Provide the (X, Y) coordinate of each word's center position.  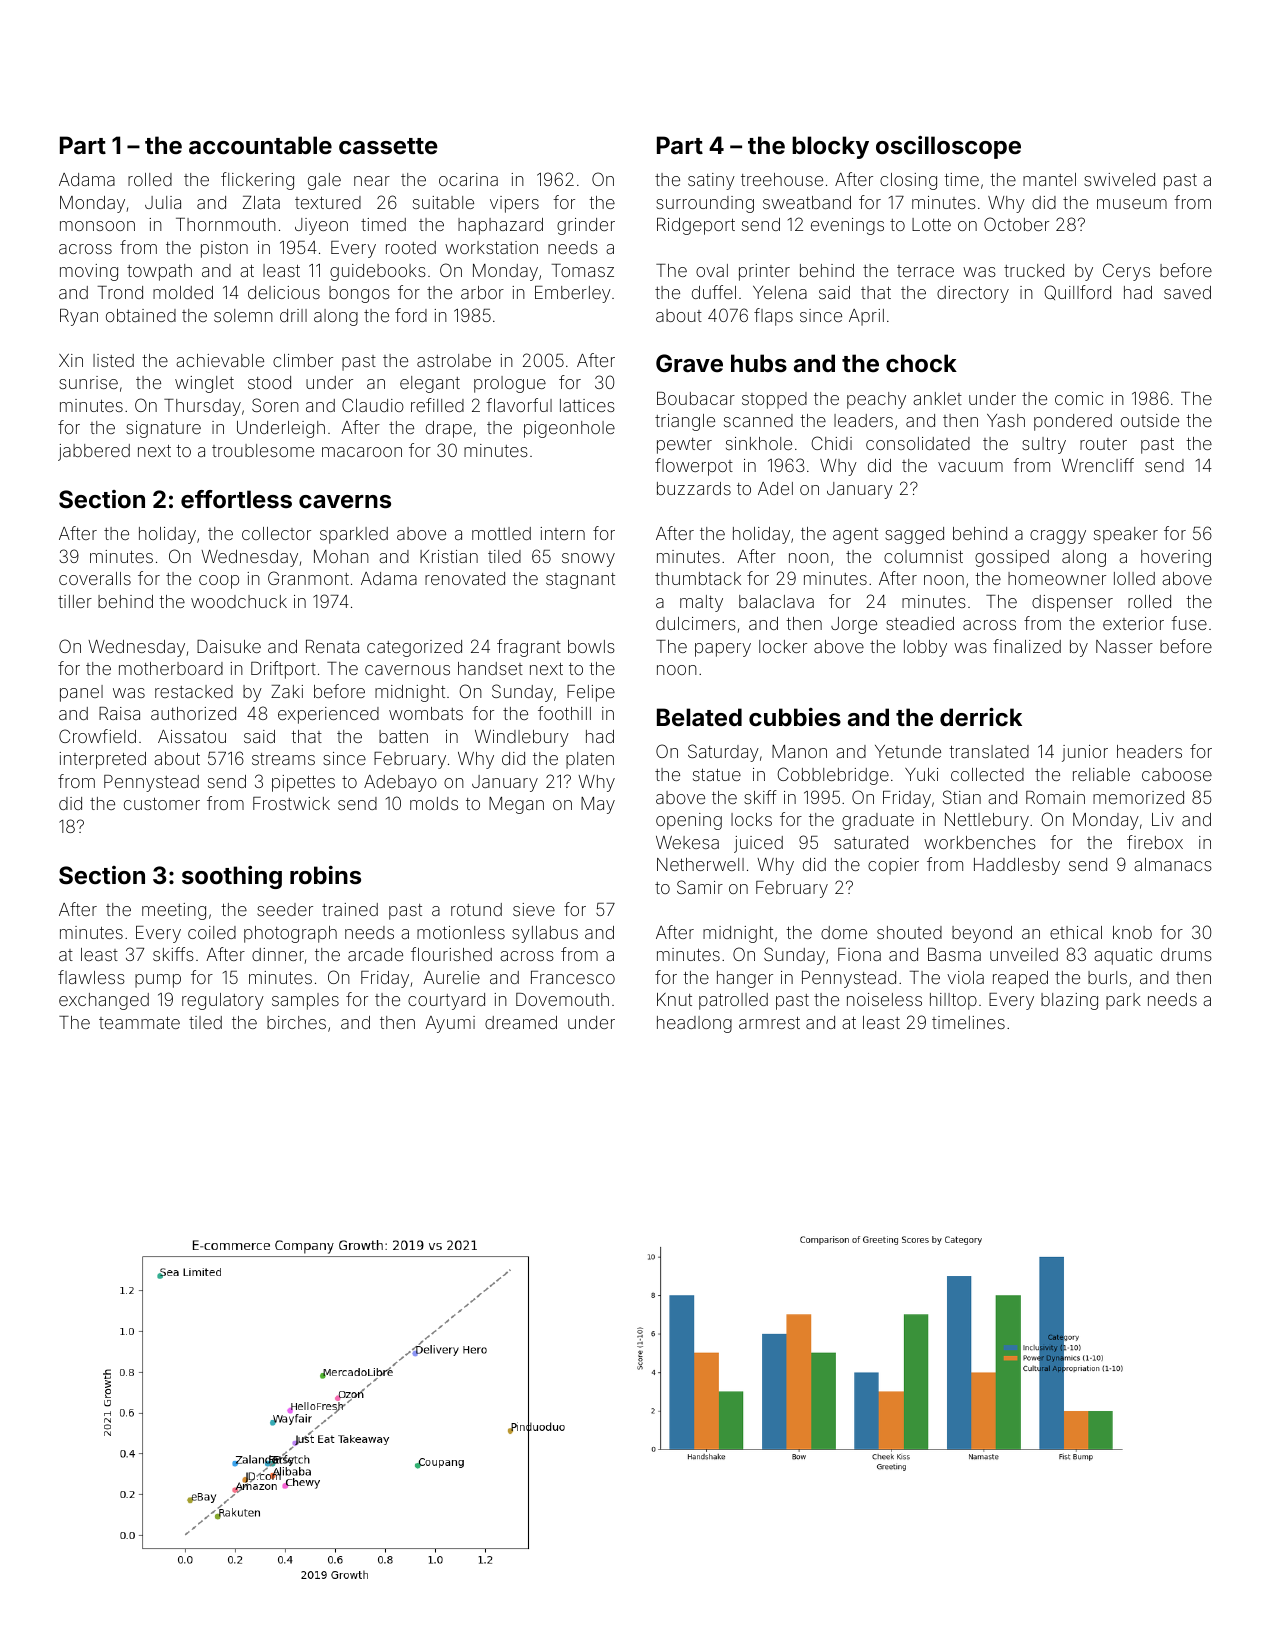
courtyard (446, 1001)
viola (965, 977)
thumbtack (698, 578)
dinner (278, 954)
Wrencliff (1098, 465)
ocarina (468, 179)
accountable (260, 145)
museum (1132, 204)
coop (219, 582)
